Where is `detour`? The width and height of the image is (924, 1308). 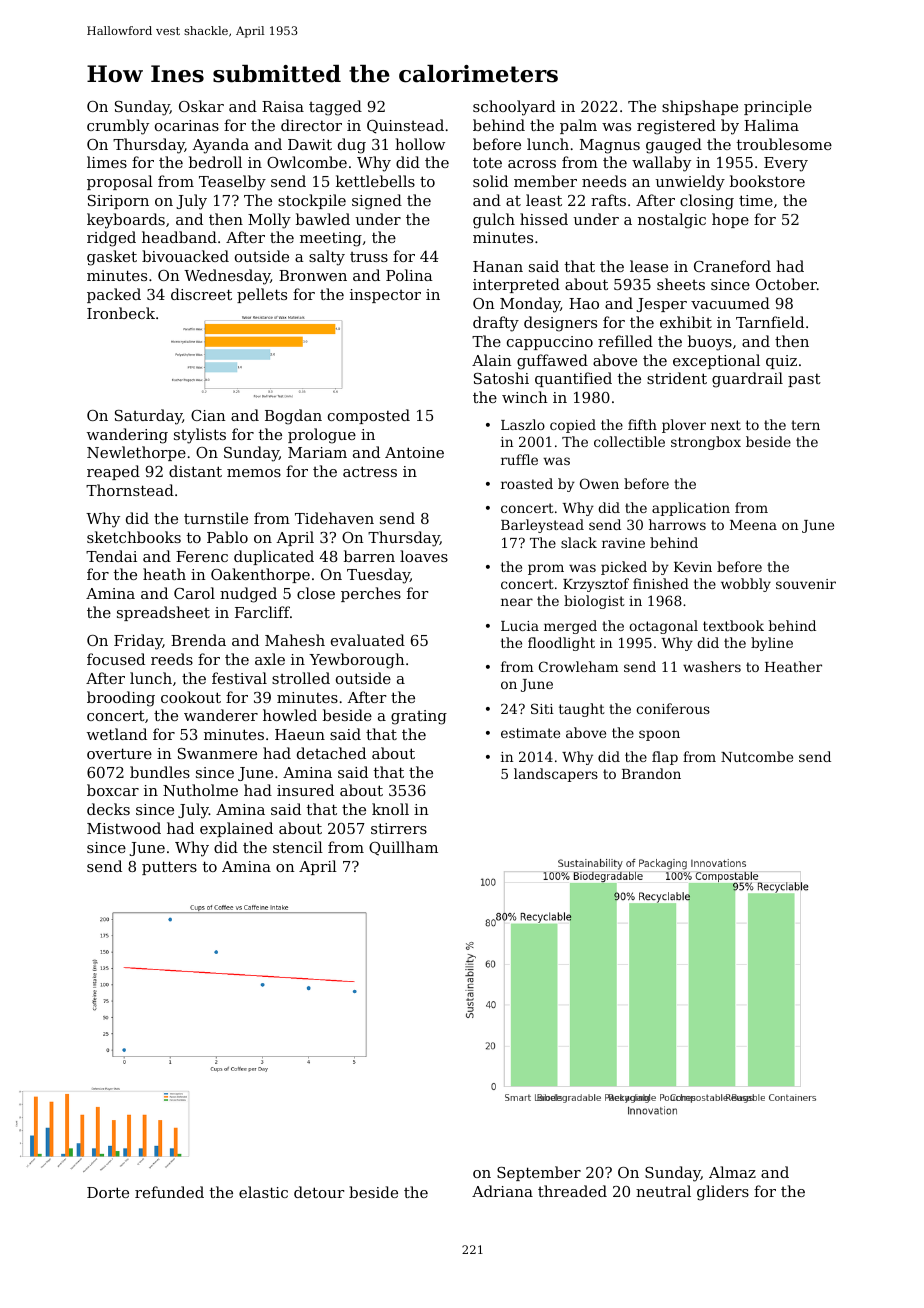 detour is located at coordinates (319, 1192).
